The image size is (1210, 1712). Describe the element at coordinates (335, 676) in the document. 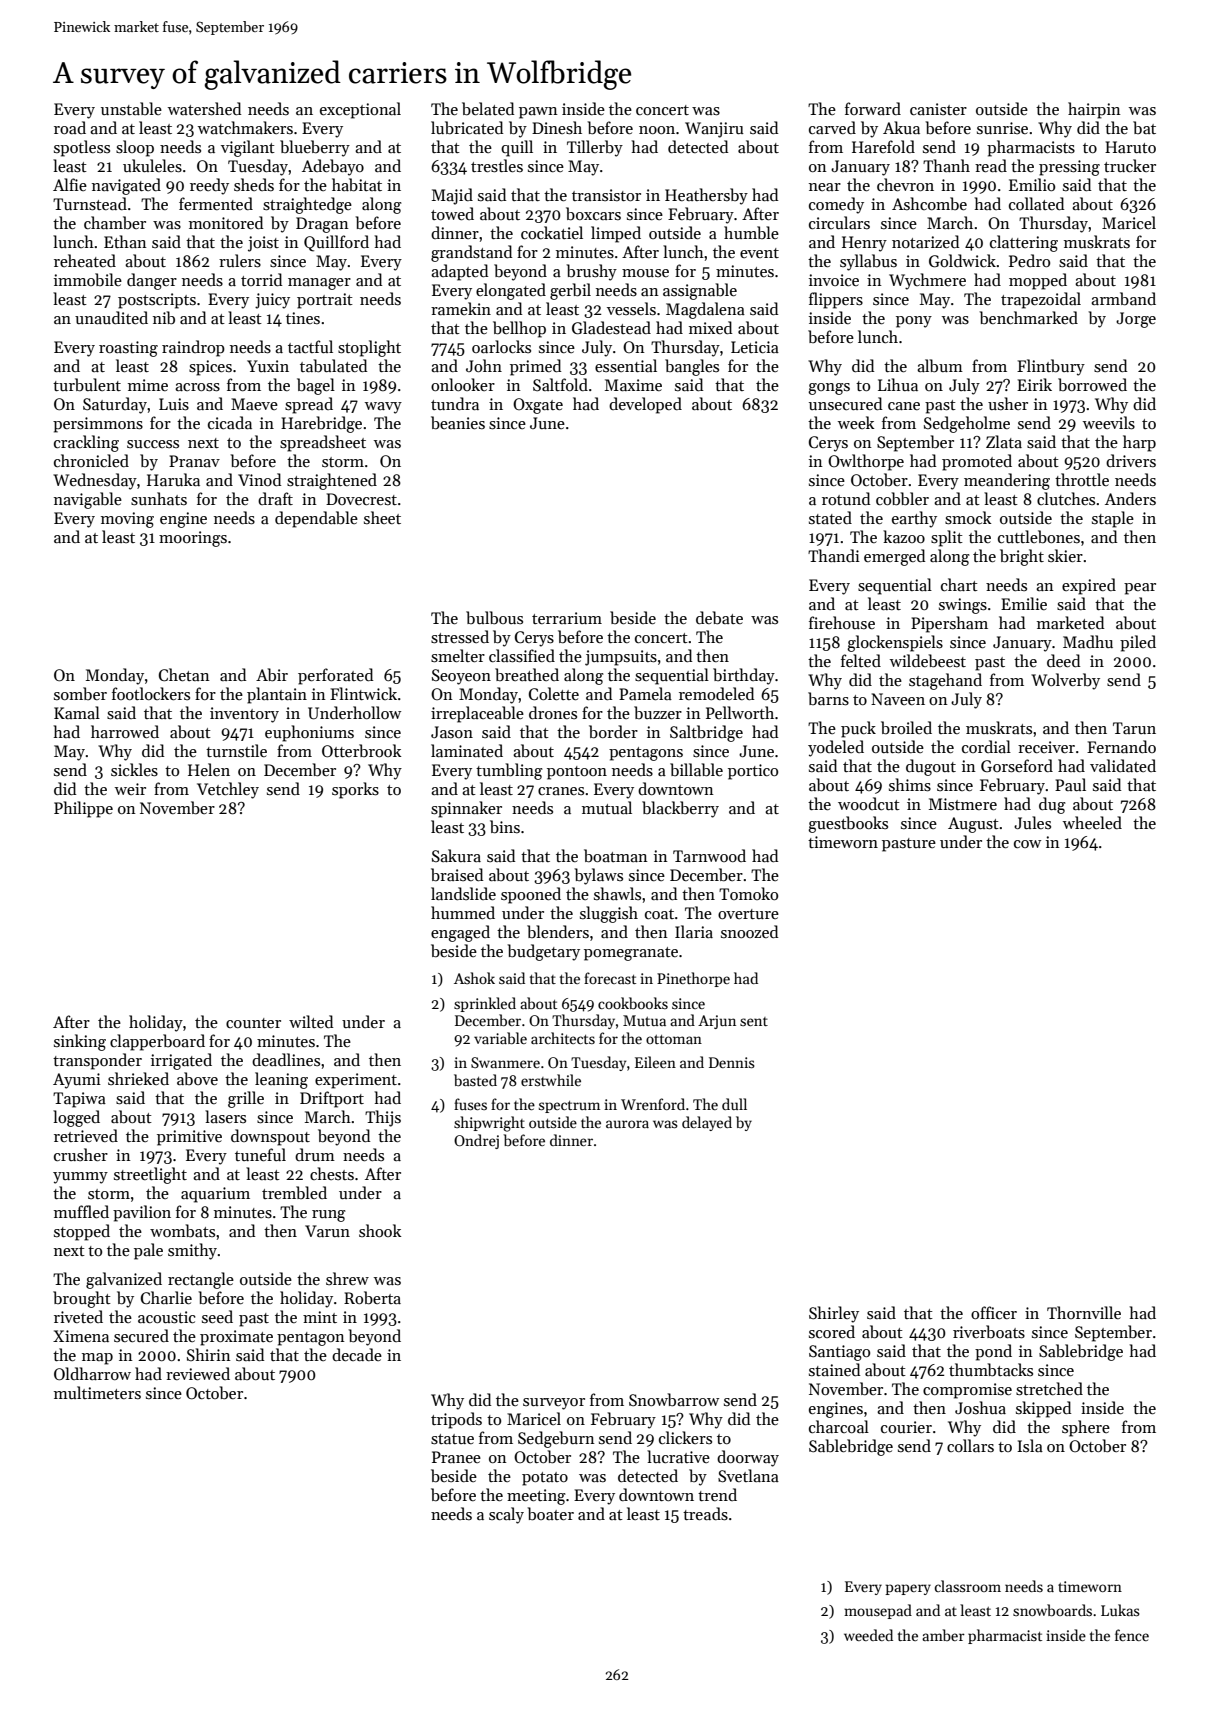

I see `perforated` at that location.
